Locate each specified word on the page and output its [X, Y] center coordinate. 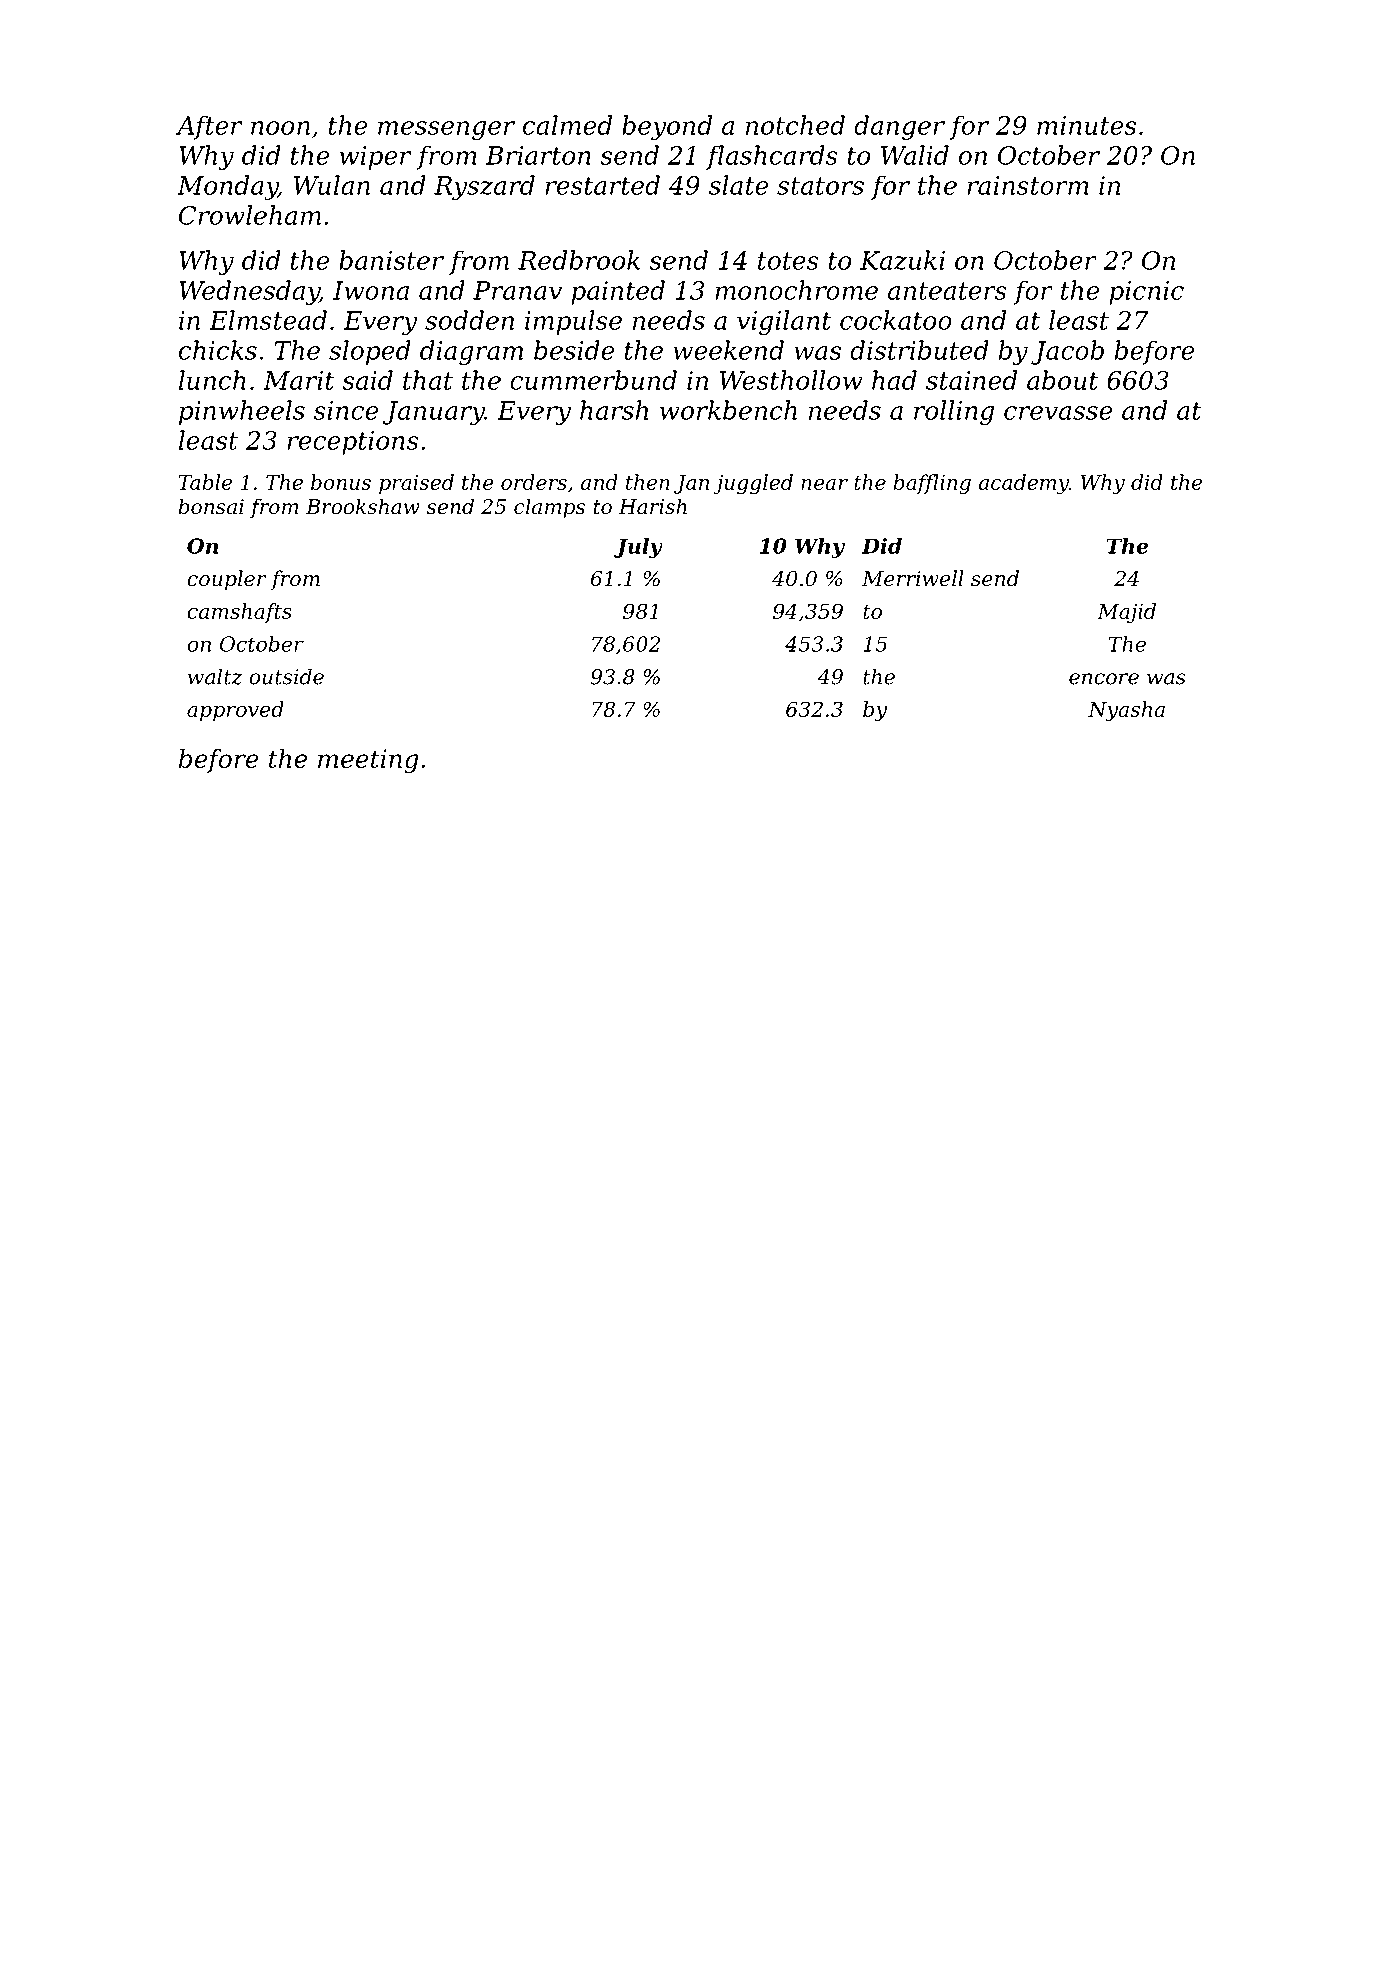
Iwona [371, 290]
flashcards [772, 157]
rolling [954, 412]
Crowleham [250, 215]
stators [820, 186]
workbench [728, 410]
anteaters [947, 291]
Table [205, 482]
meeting [368, 761]
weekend [728, 350]
